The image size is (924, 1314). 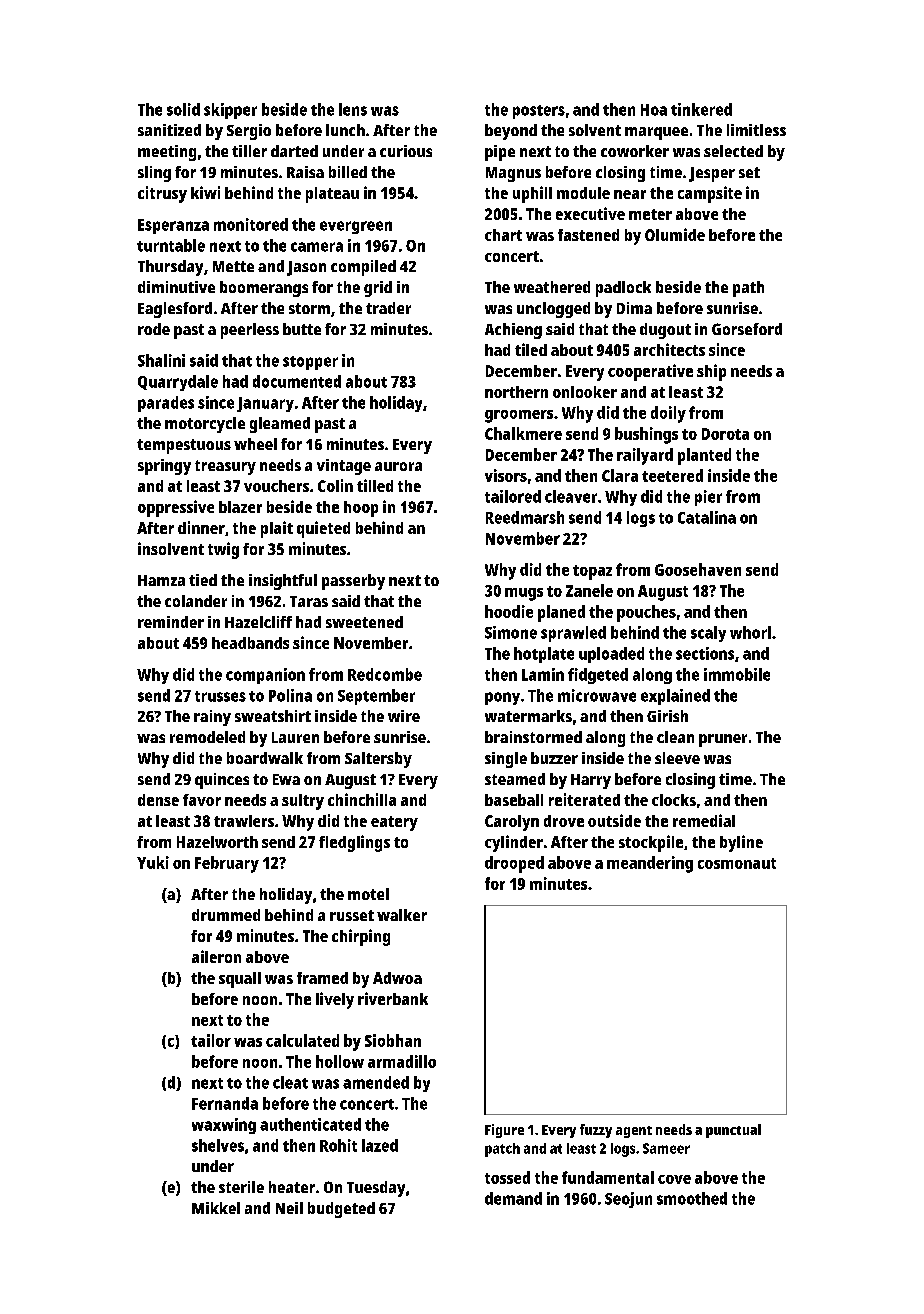 What do you see at coordinates (161, 580) in the document?
I see `Hamza` at bounding box center [161, 580].
